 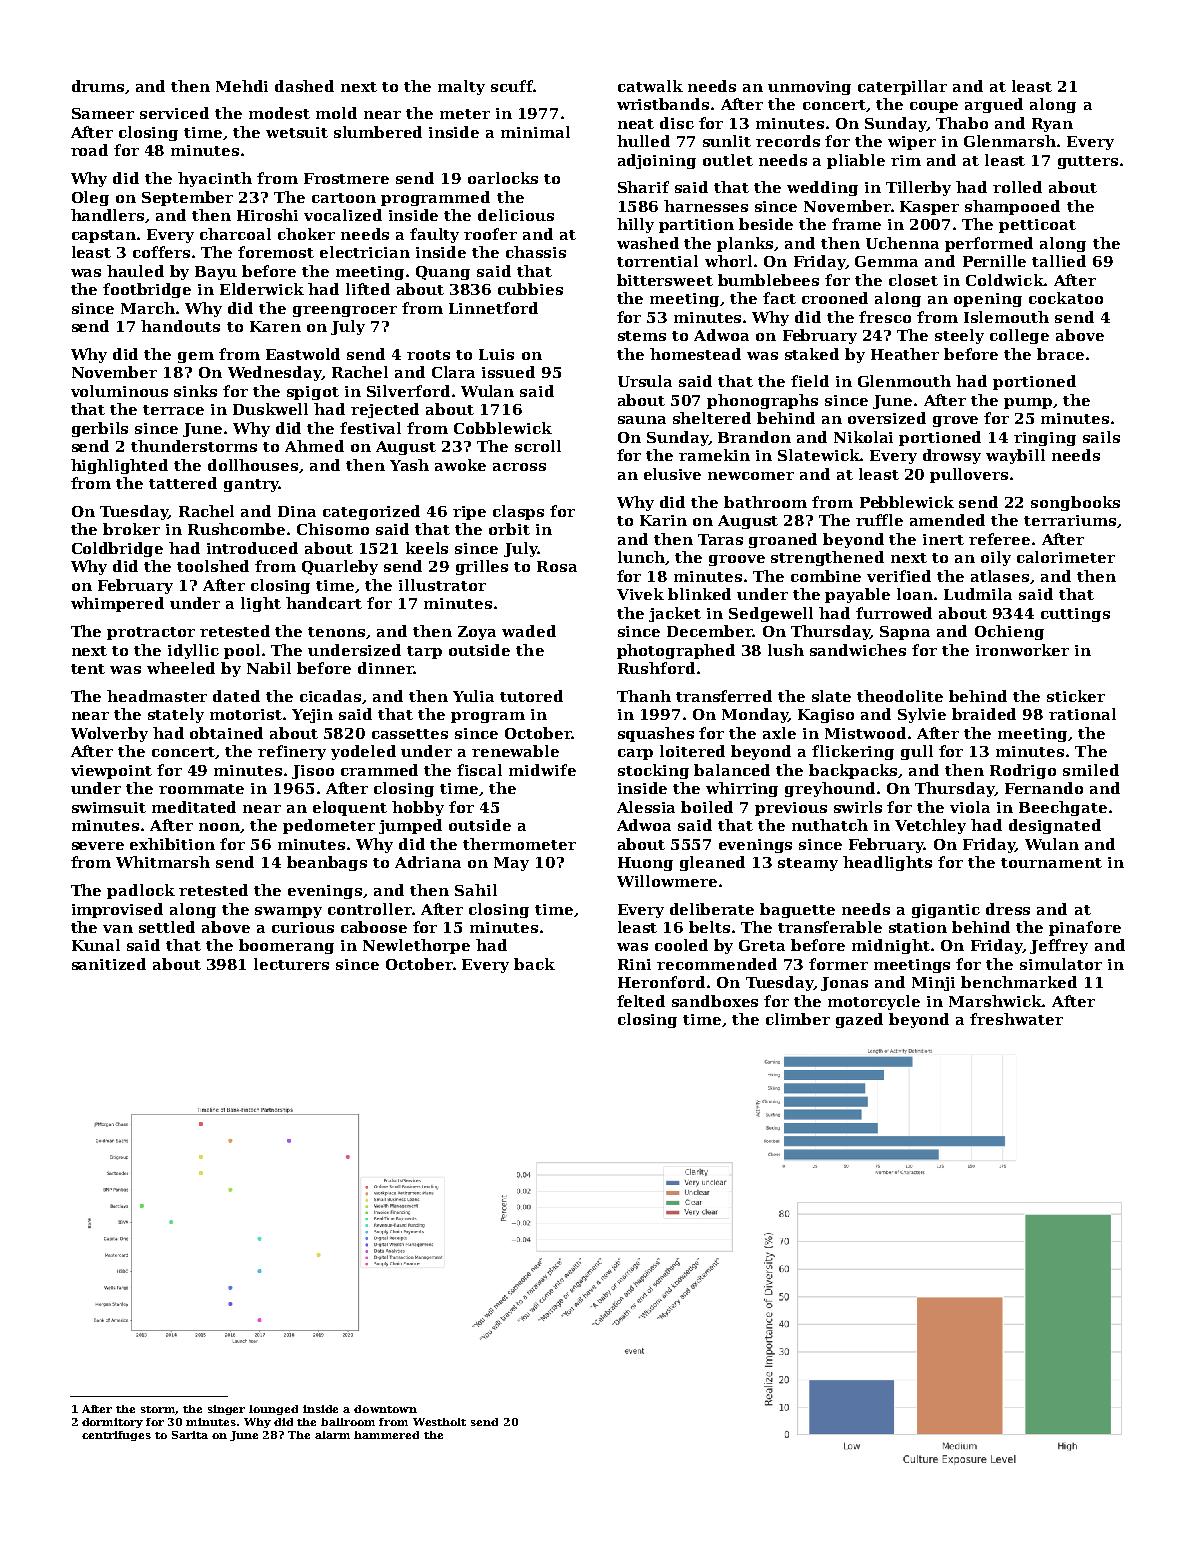 What do you see at coordinates (641, 1001) in the screenshot?
I see `felted` at bounding box center [641, 1001].
